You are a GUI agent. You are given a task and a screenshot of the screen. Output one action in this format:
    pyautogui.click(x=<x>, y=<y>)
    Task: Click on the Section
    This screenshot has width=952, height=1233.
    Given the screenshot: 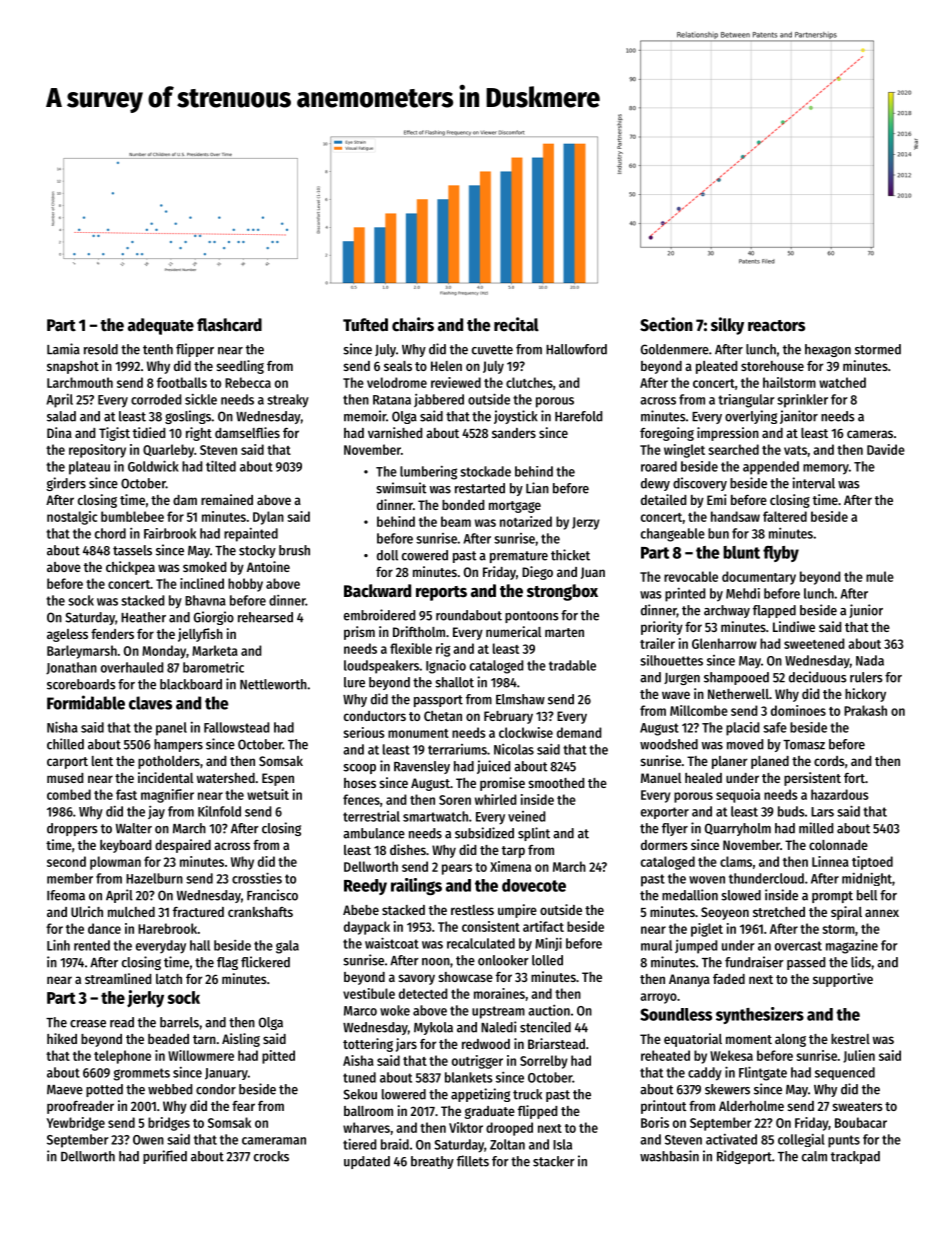 What is the action you would take?
    pyautogui.click(x=666, y=324)
